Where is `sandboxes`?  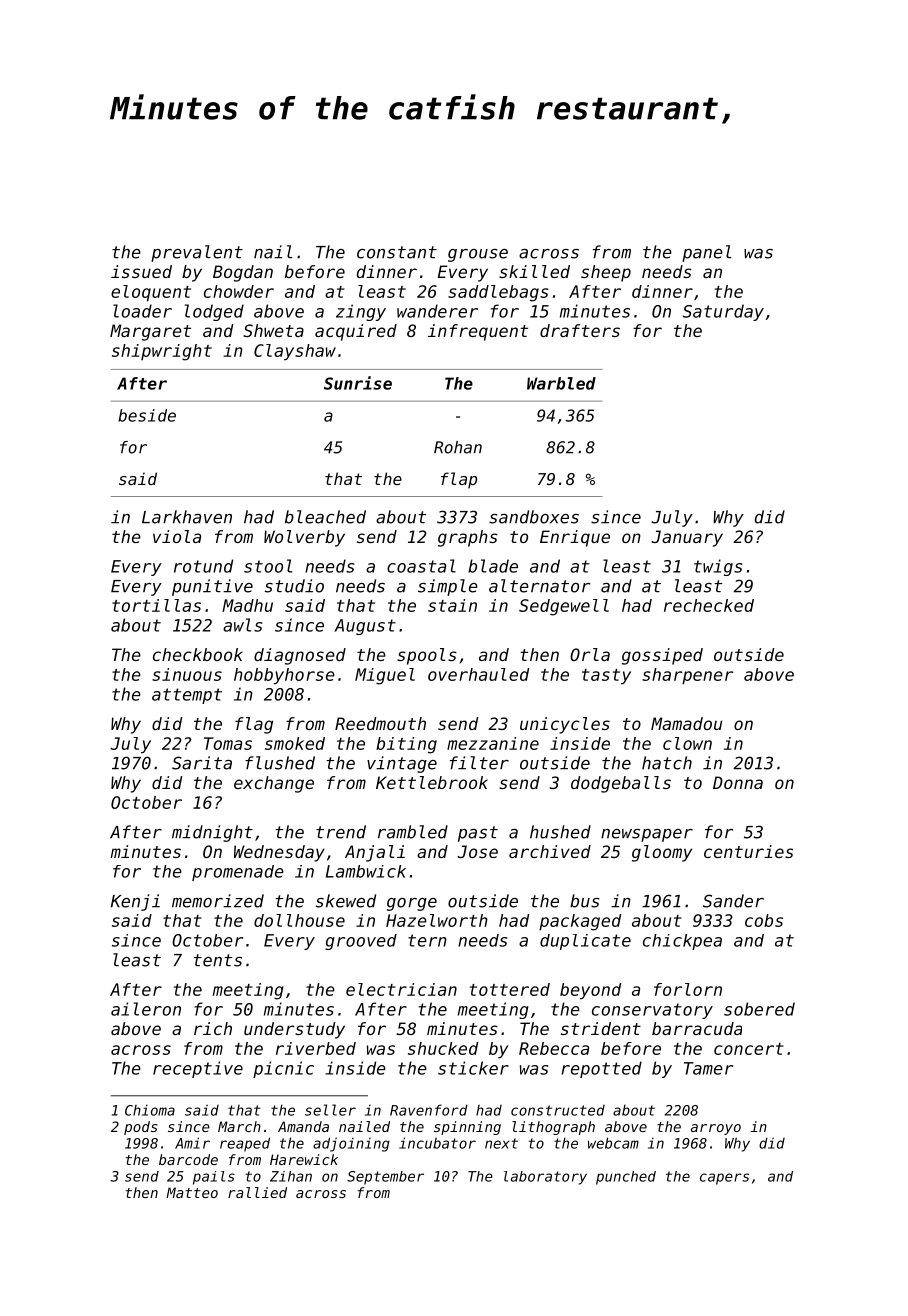 sandboxes is located at coordinates (534, 517).
